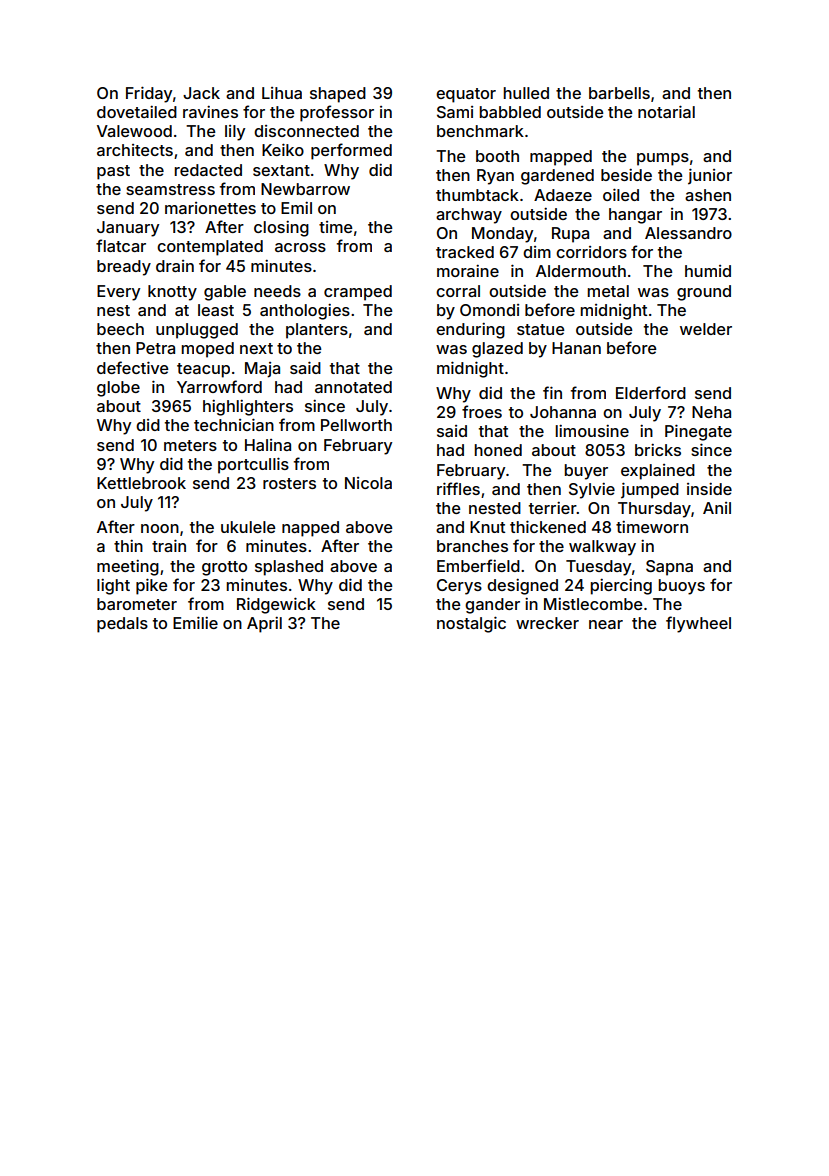 The height and width of the screenshot is (1176, 829). What do you see at coordinates (306, 131) in the screenshot?
I see `disconnected` at bounding box center [306, 131].
